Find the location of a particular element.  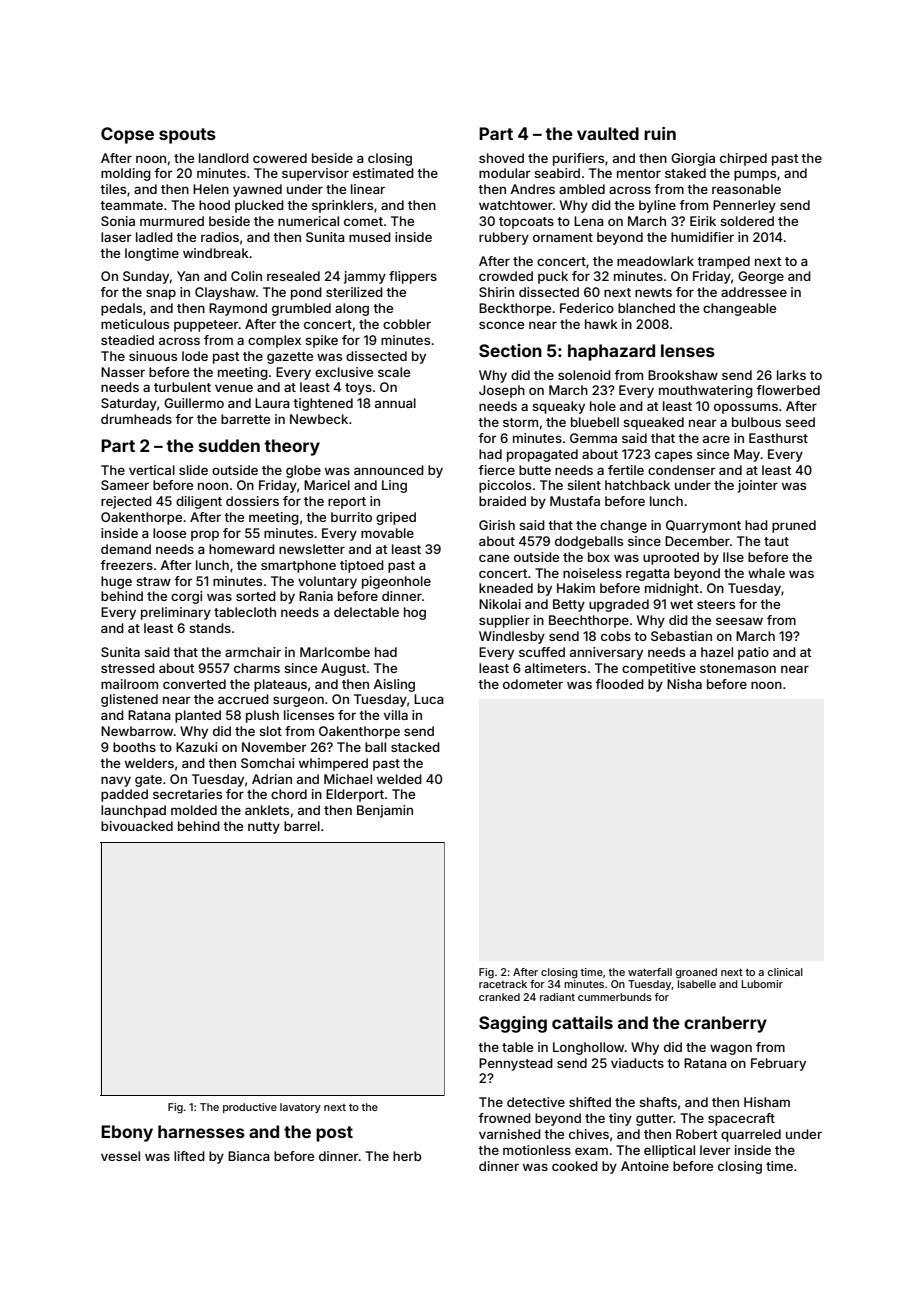

hog is located at coordinates (415, 613).
